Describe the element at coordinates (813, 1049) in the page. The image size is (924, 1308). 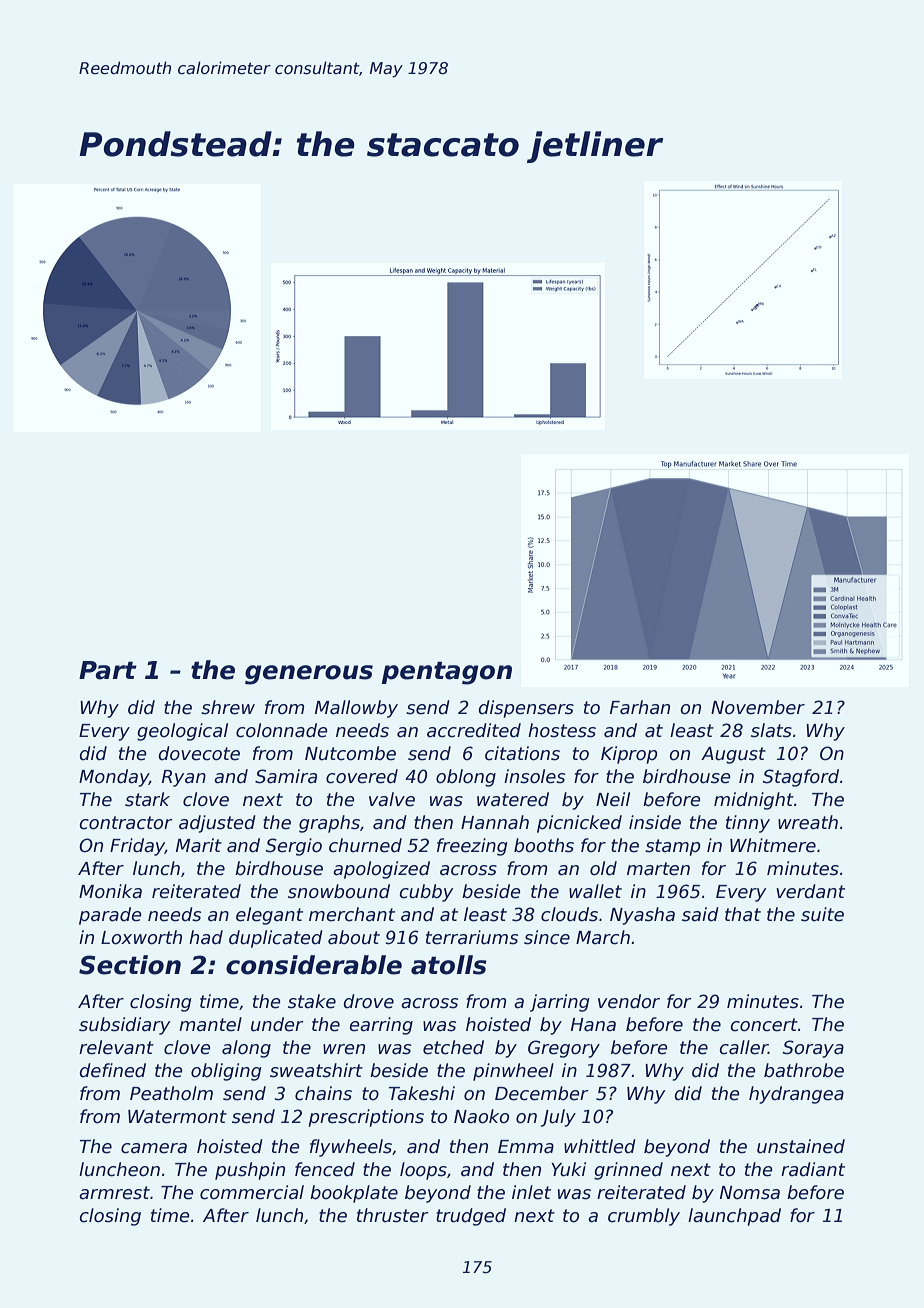
I see `Soraya` at that location.
